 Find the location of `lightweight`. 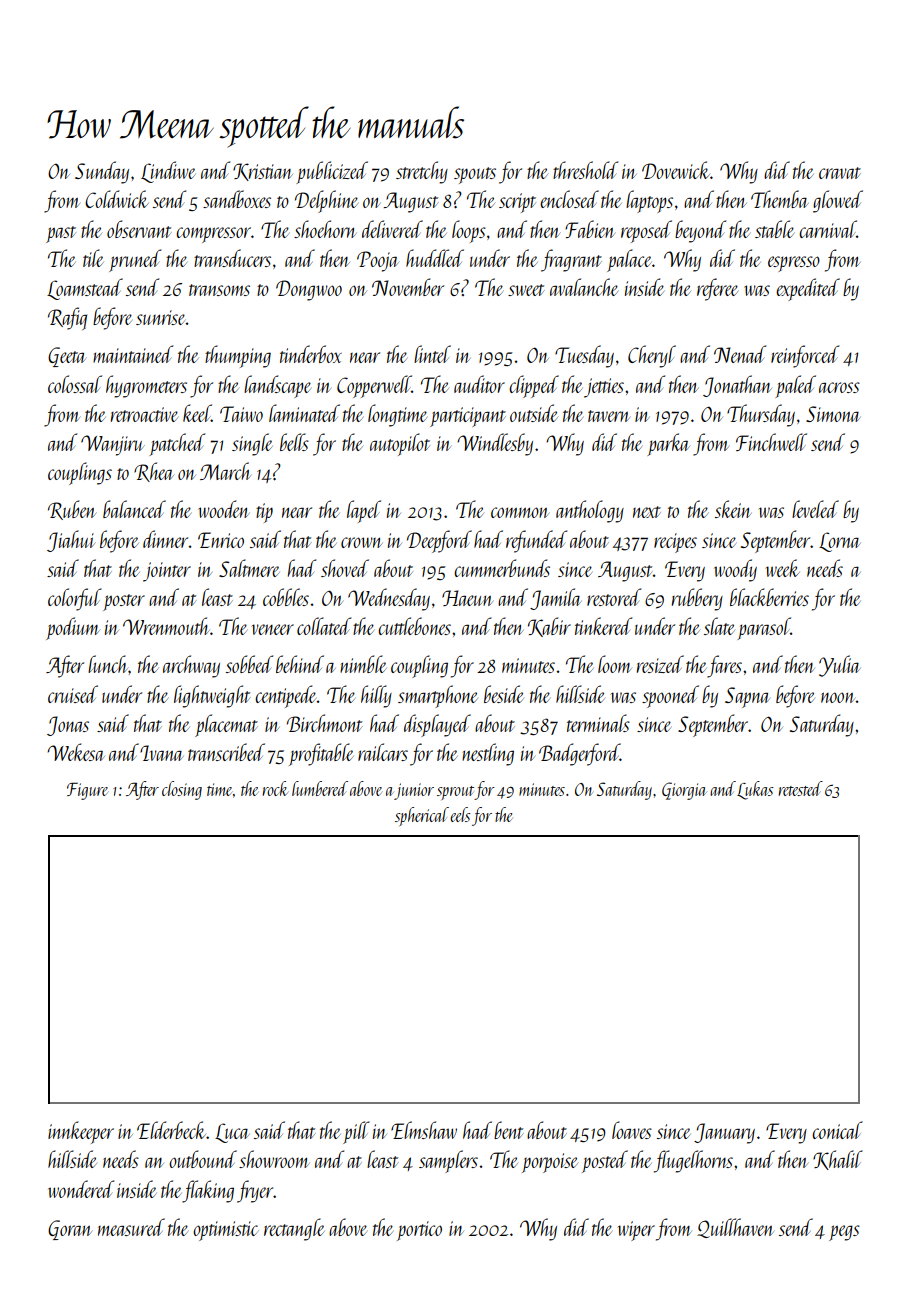

lightweight is located at coordinates (212, 696).
